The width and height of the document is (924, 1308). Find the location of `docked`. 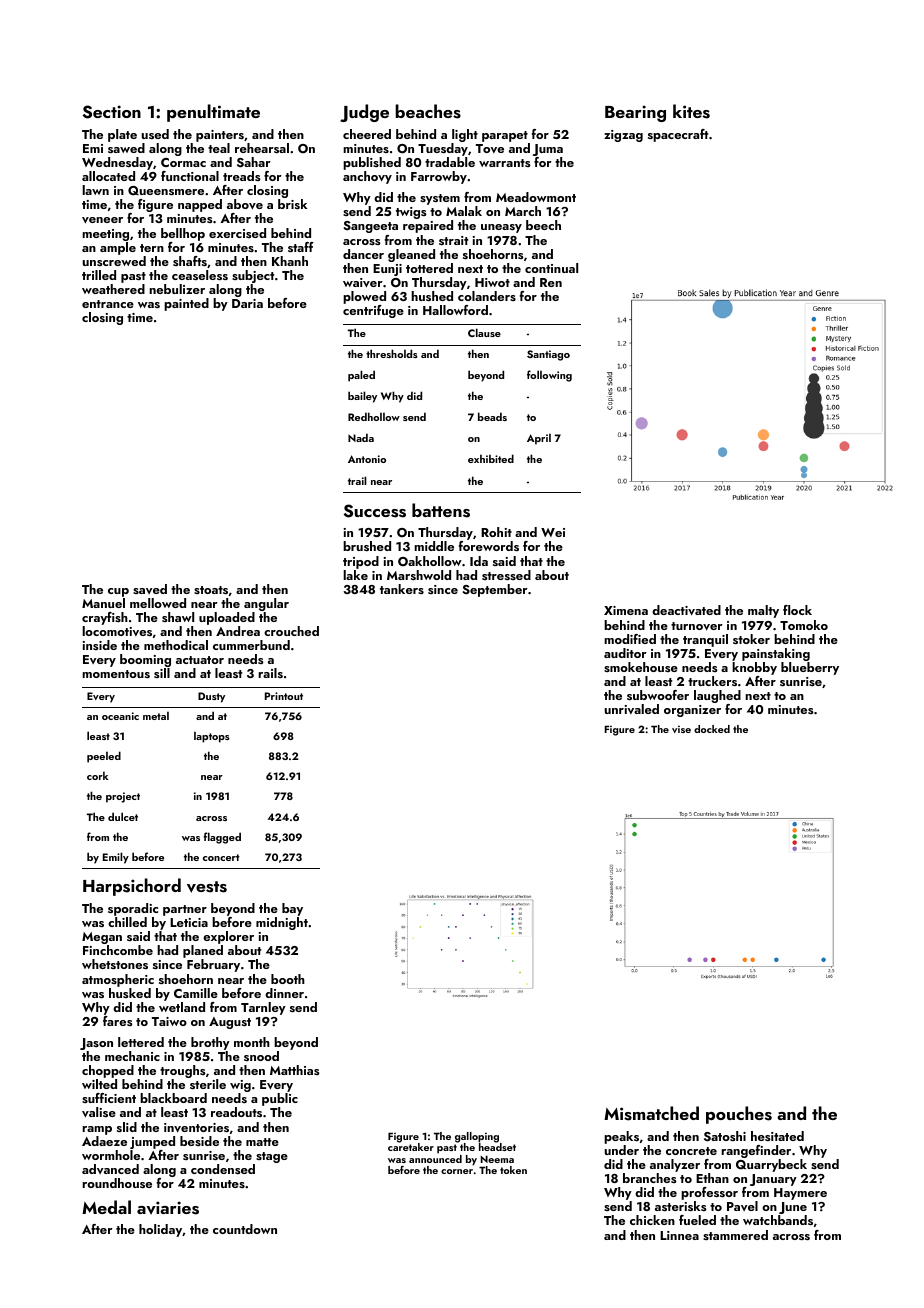

docked is located at coordinates (712, 729).
